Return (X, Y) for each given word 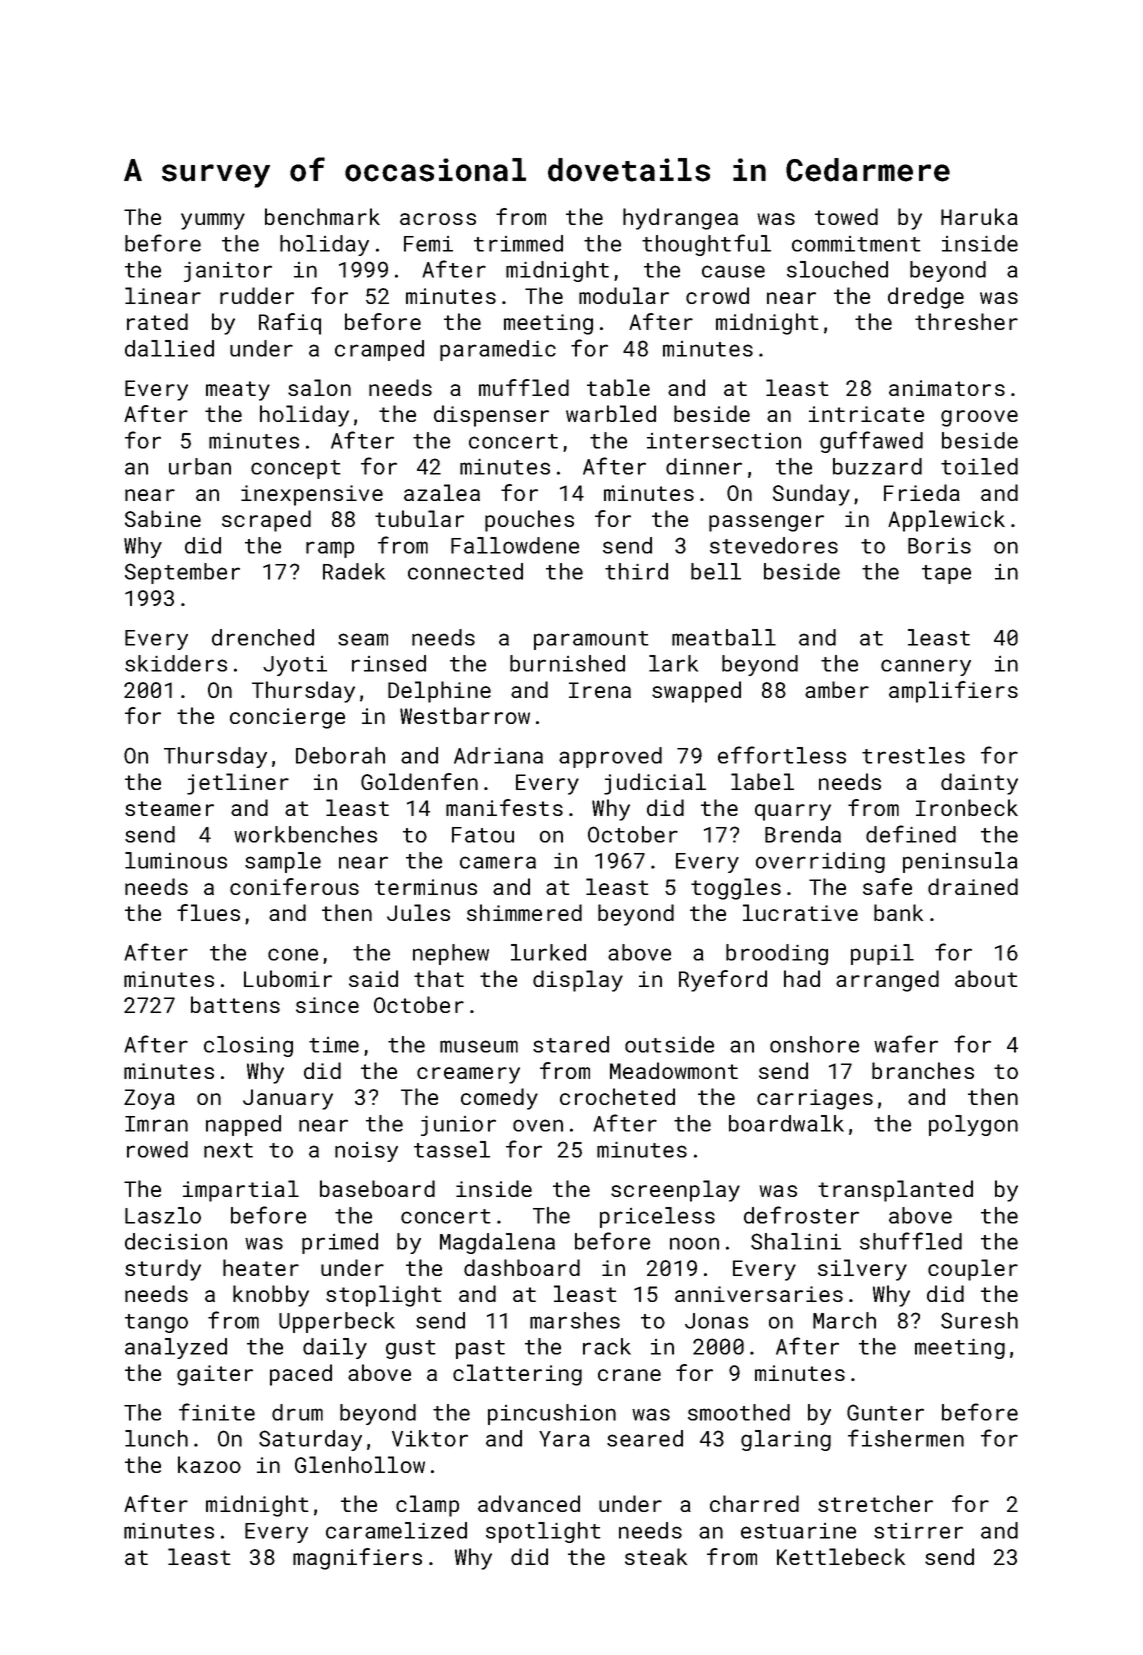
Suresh (979, 1320)
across (438, 219)
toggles (736, 889)
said (373, 978)
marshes (575, 1320)
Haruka (979, 216)
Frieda (922, 492)
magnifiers (357, 1559)
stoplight (384, 1296)
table (618, 387)
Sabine (163, 518)
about (986, 978)
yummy (213, 221)
